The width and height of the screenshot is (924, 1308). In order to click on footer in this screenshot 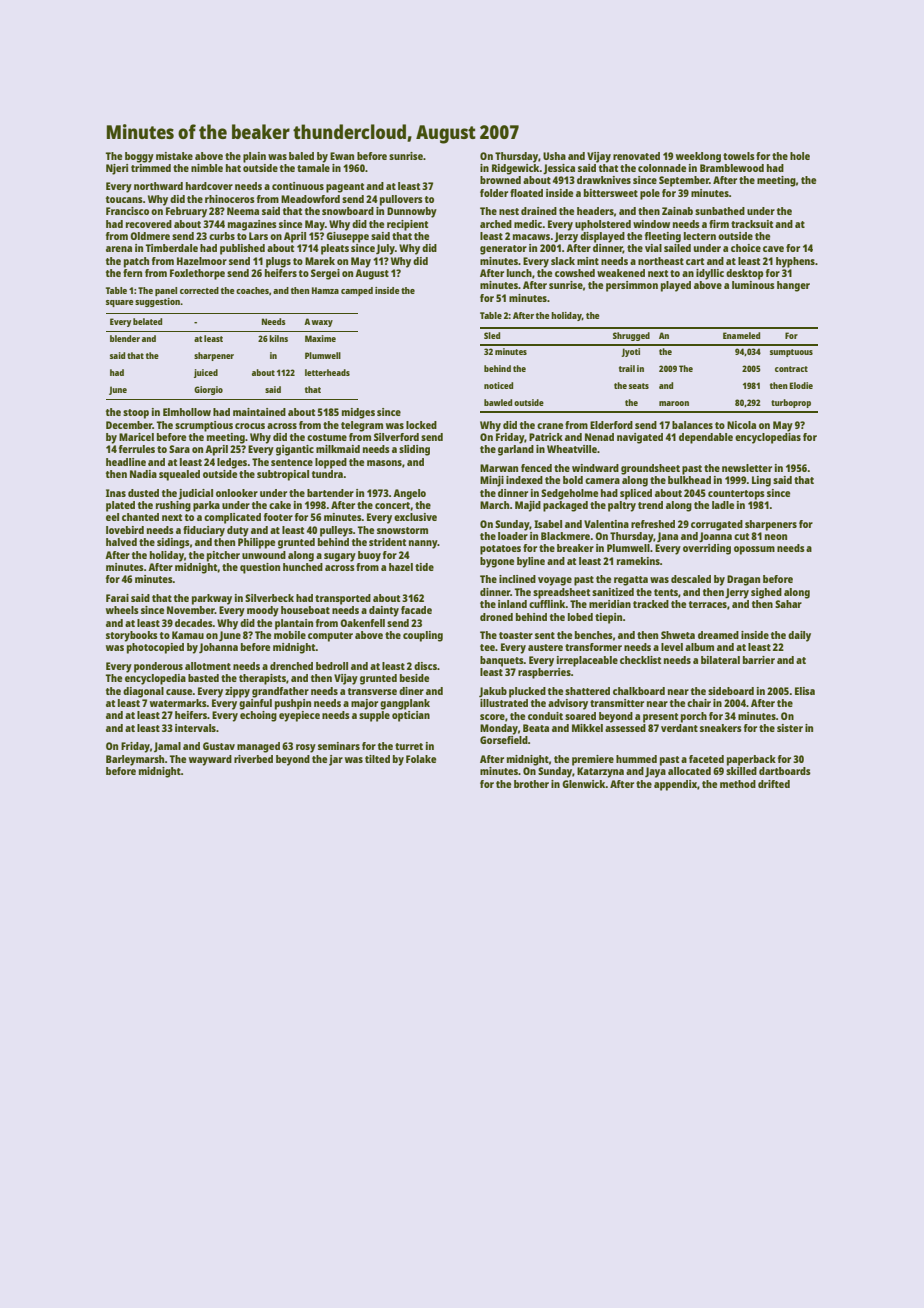, I will do `click(278, 517)`.
